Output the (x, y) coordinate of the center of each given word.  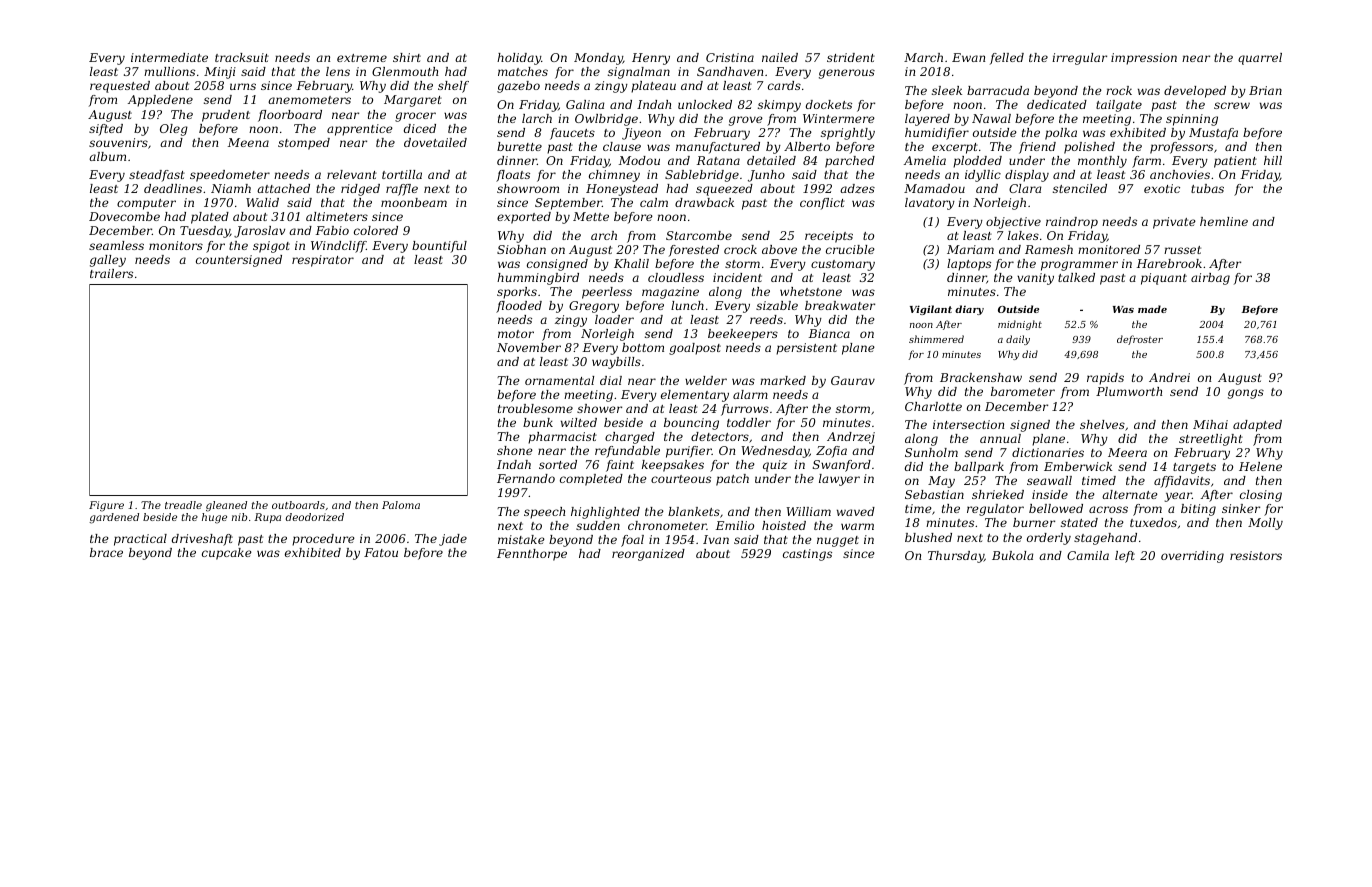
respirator (323, 261)
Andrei (1169, 377)
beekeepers (743, 335)
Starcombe (699, 235)
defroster (1140, 340)
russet (1182, 250)
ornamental (559, 380)
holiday (519, 59)
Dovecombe (124, 216)
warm (857, 526)
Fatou (381, 552)
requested (120, 87)
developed (1195, 92)
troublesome (535, 408)
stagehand (1105, 539)
